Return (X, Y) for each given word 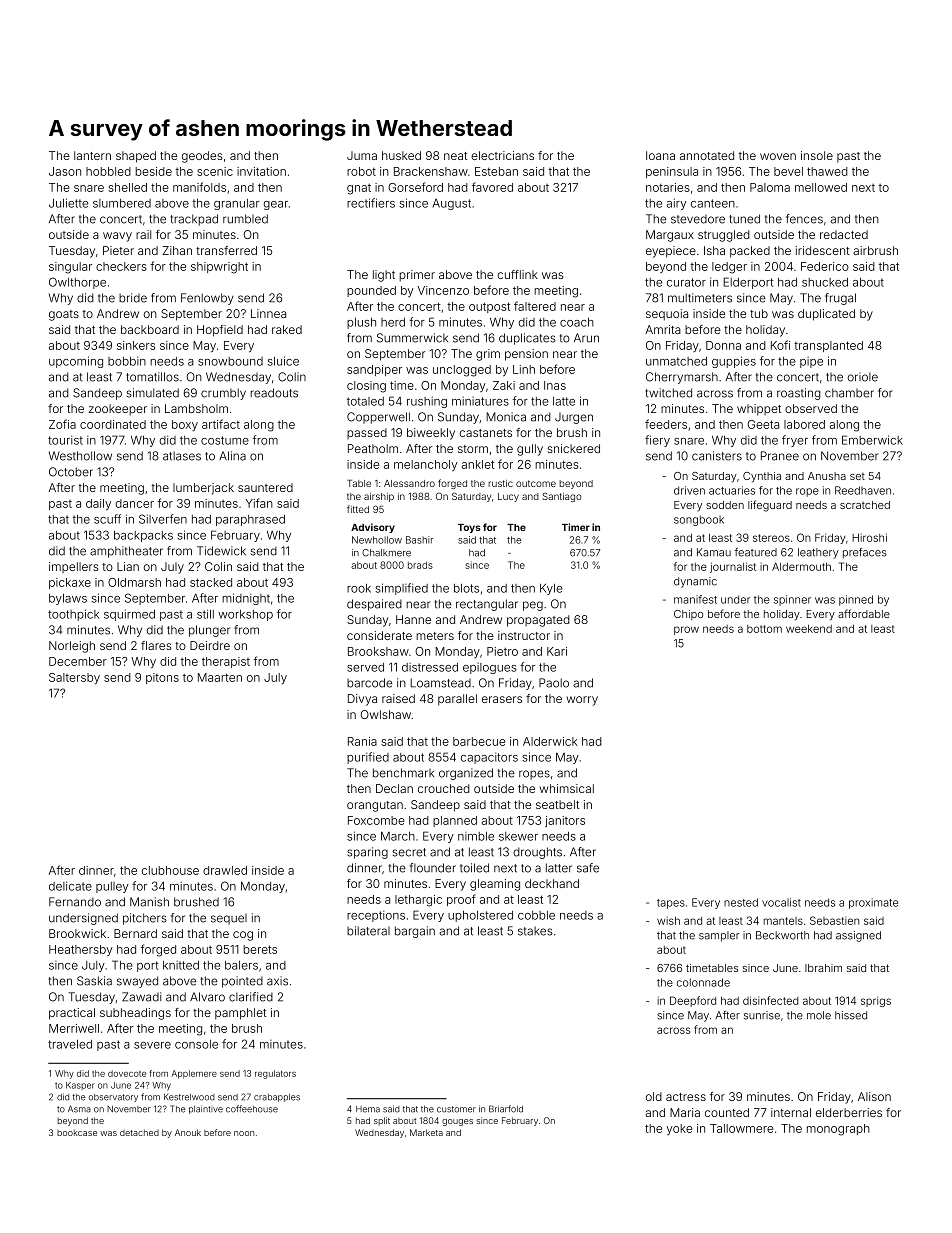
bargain (415, 932)
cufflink (518, 274)
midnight (246, 599)
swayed (137, 982)
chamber (849, 393)
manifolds (199, 187)
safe (588, 868)
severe (152, 1045)
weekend (809, 629)
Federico (825, 266)
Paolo (554, 683)
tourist (65, 440)
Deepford (693, 1001)
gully (530, 450)
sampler (719, 936)
